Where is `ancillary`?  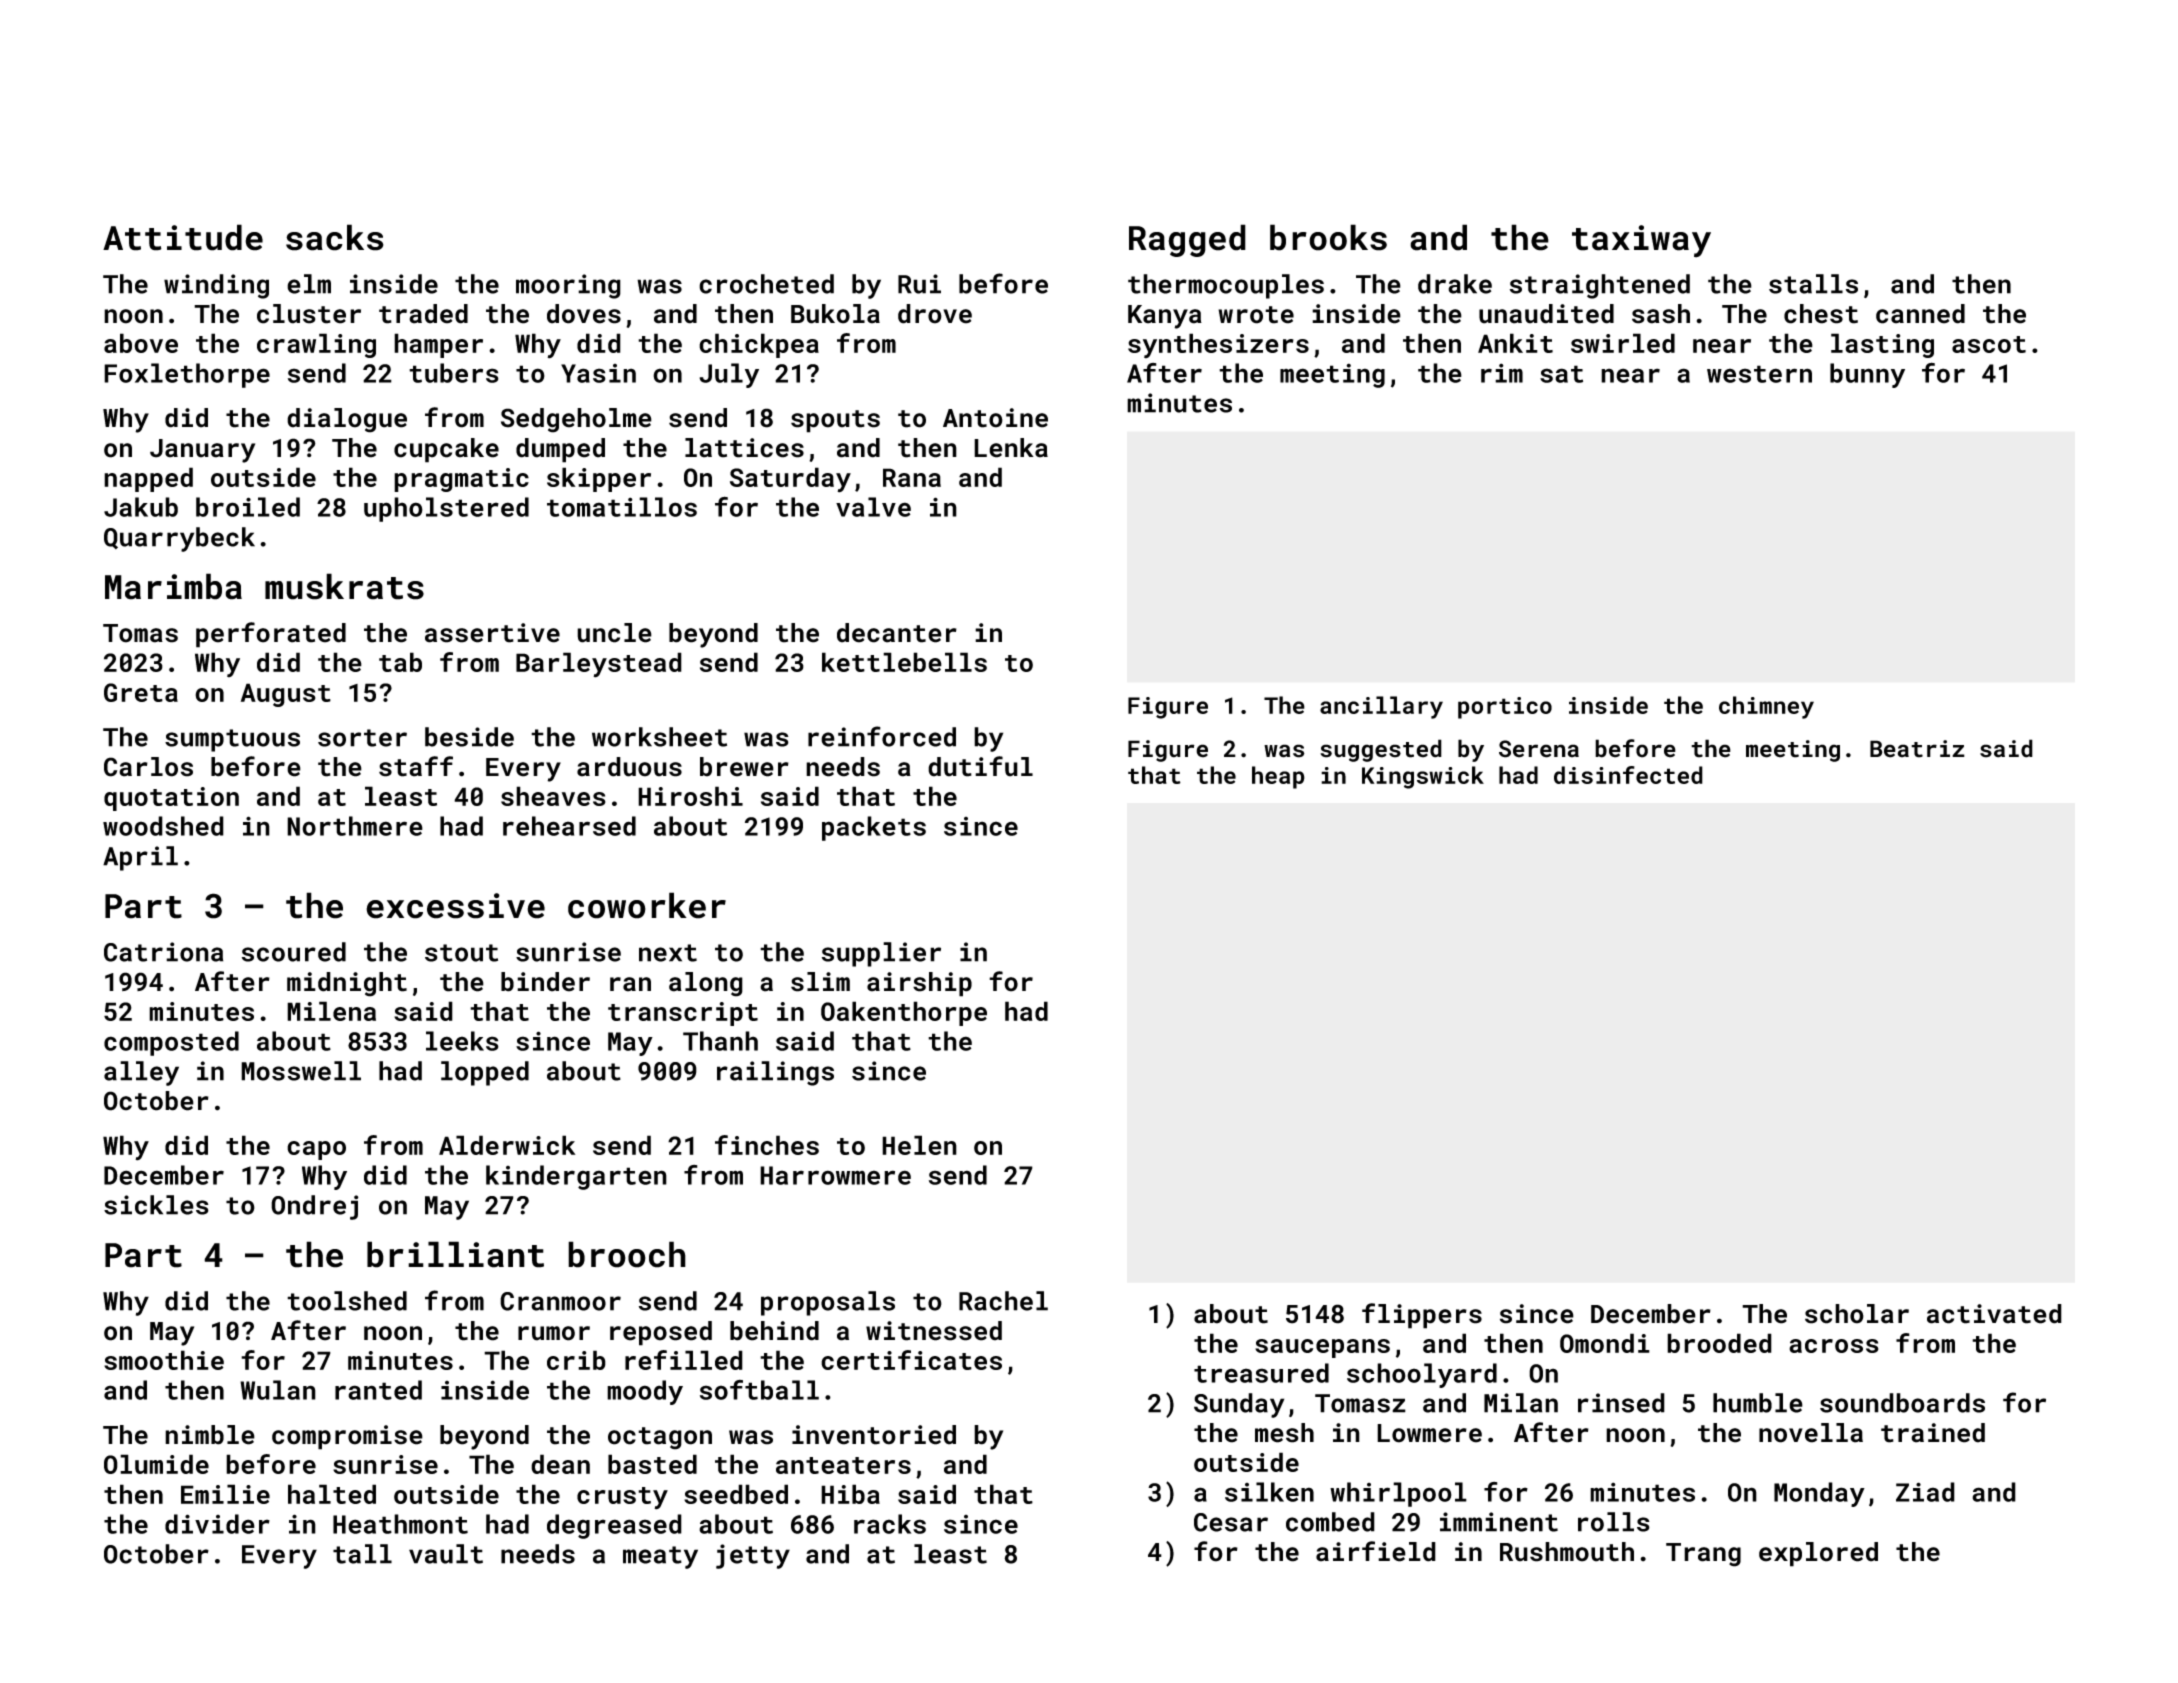 ancillary is located at coordinates (1381, 707).
